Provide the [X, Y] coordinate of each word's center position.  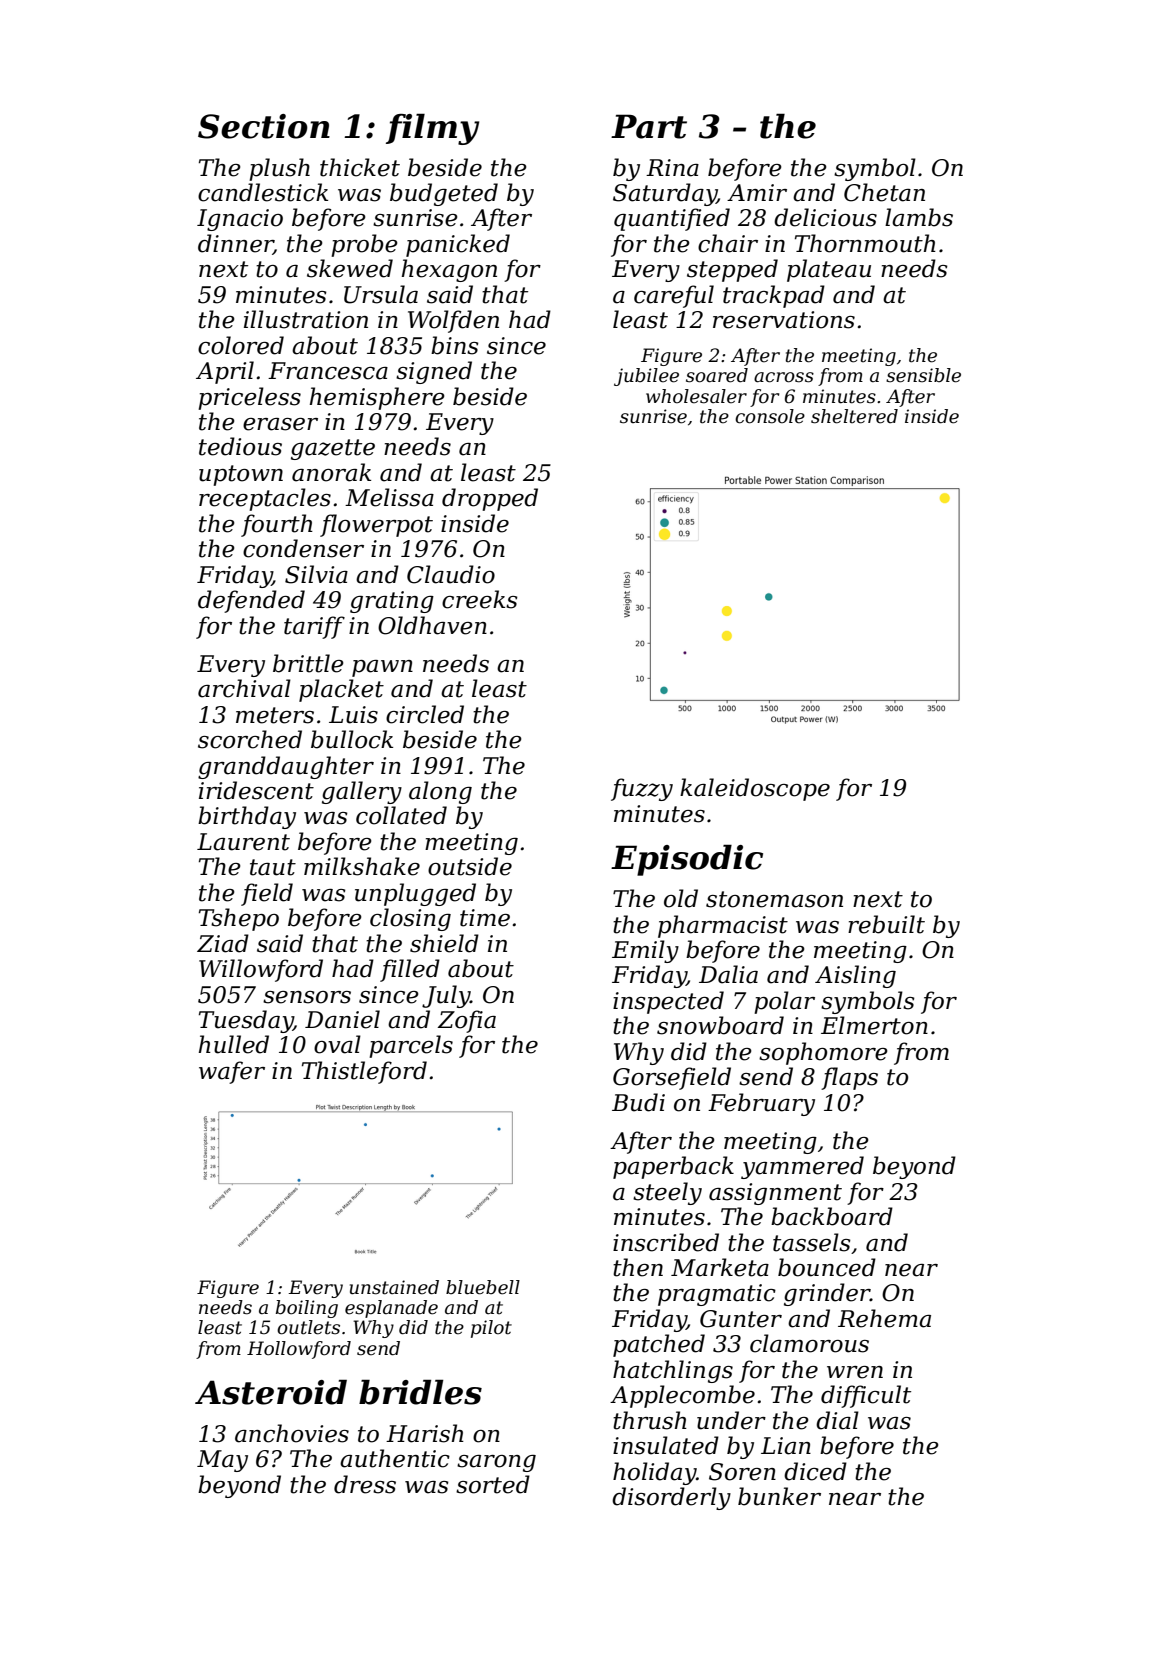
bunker [779, 1496]
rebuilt [886, 924]
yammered [802, 1167]
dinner [235, 244]
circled [425, 714]
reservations [784, 320]
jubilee [646, 377]
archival [244, 688]
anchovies [292, 1433]
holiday [655, 1473]
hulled [234, 1044]
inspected [668, 1002]
